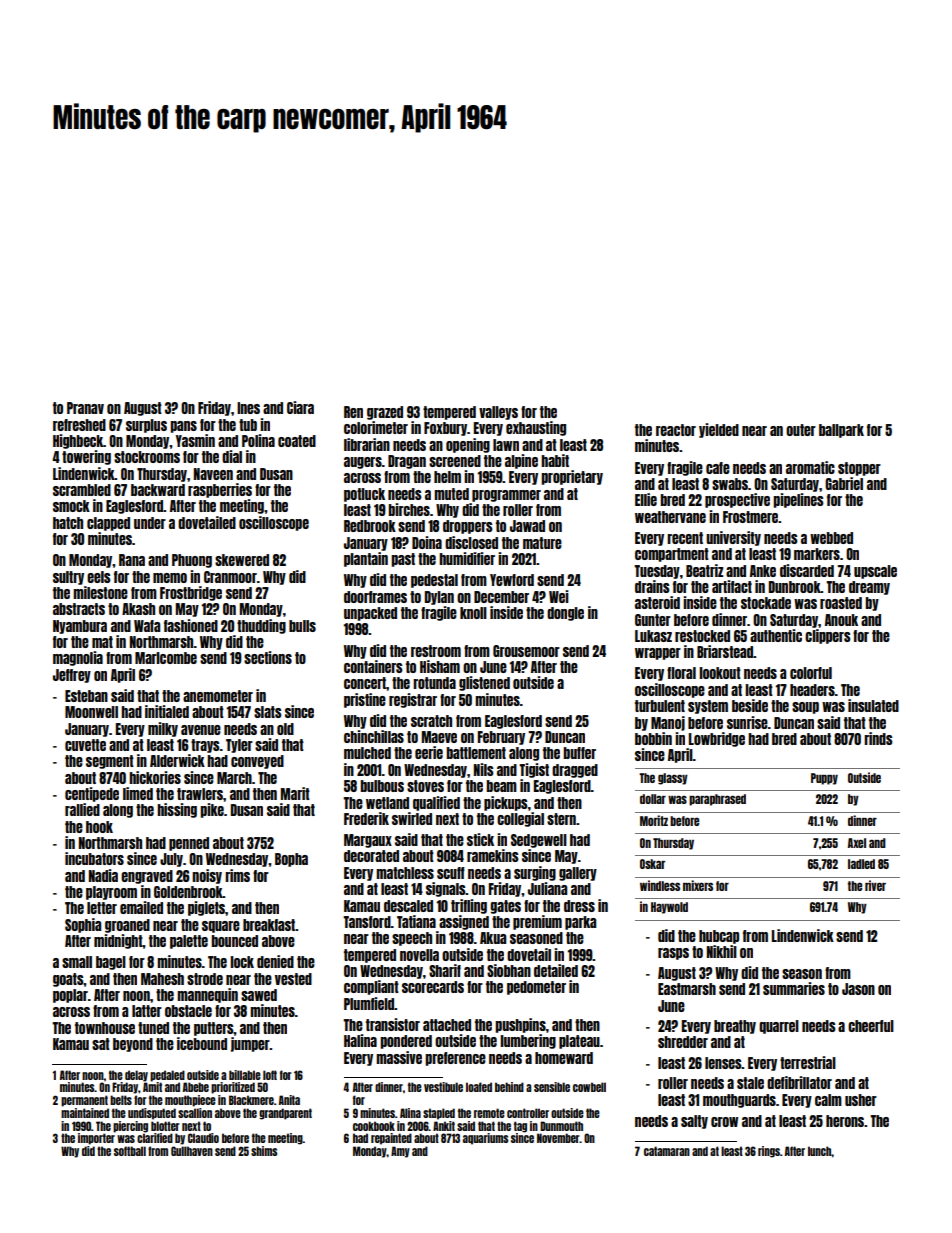 The image size is (952, 1233). I want to click on glistened, so click(484, 683).
